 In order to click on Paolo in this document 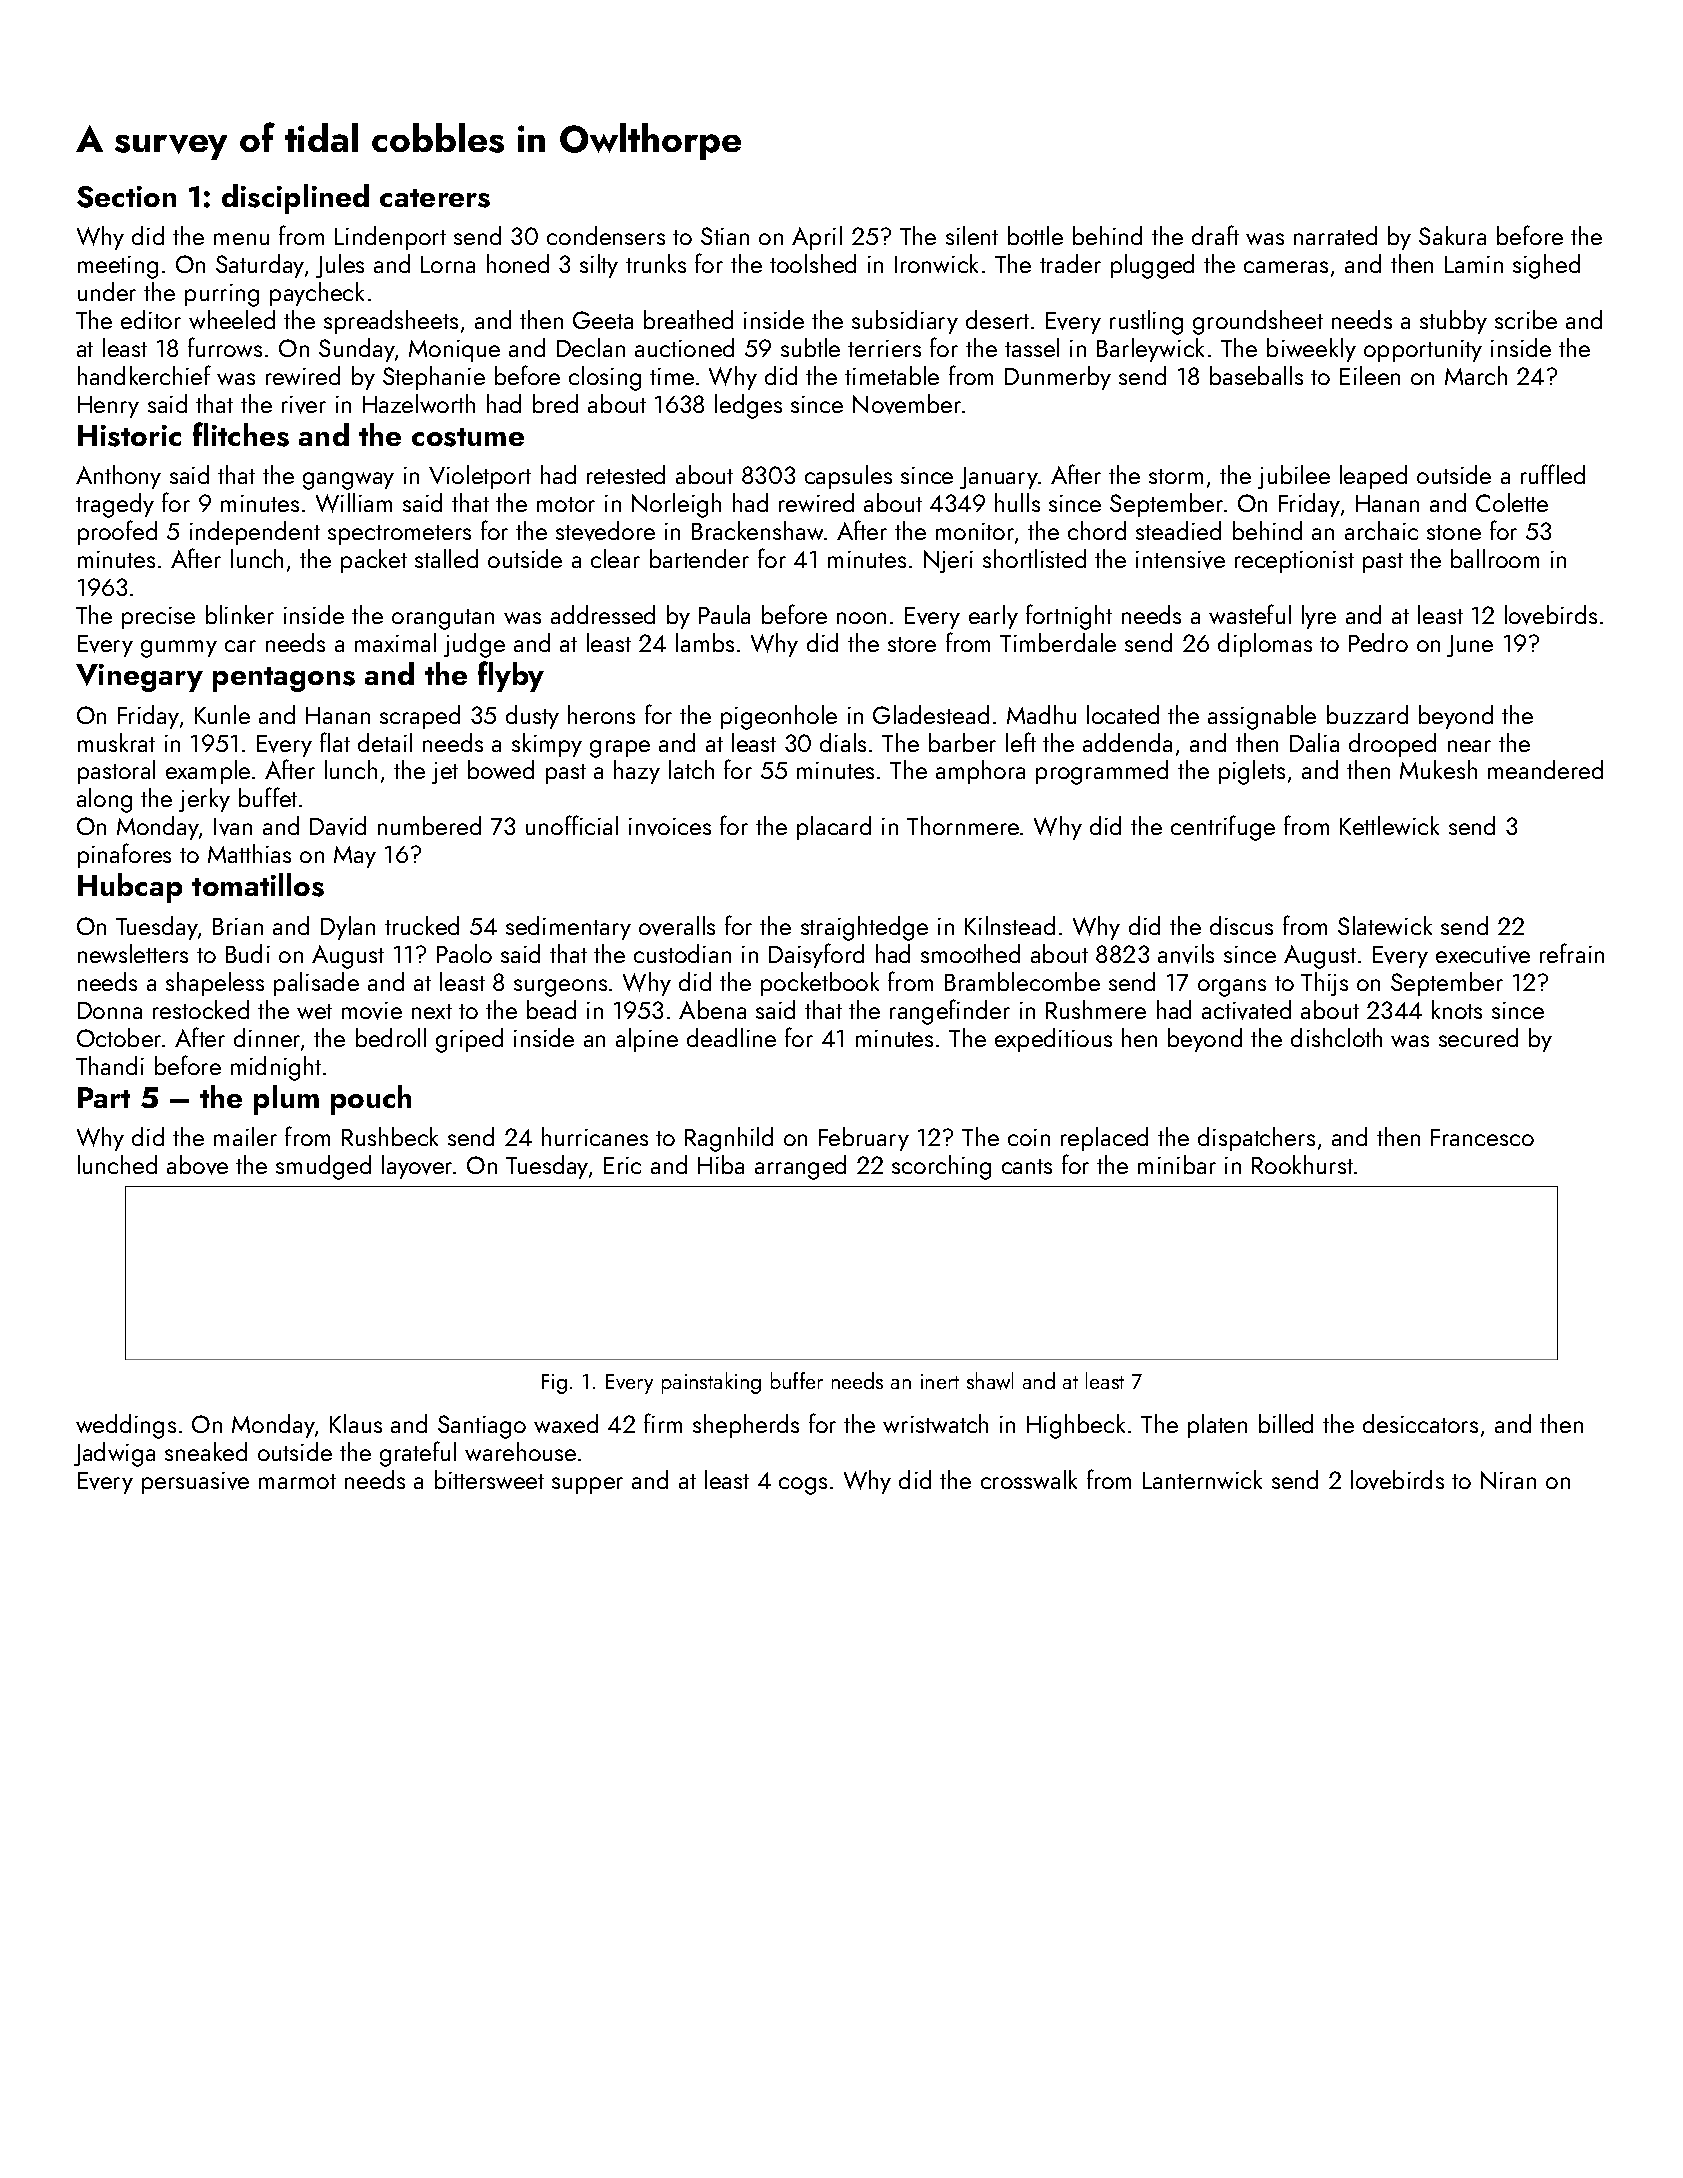, I will do `click(464, 953)`.
